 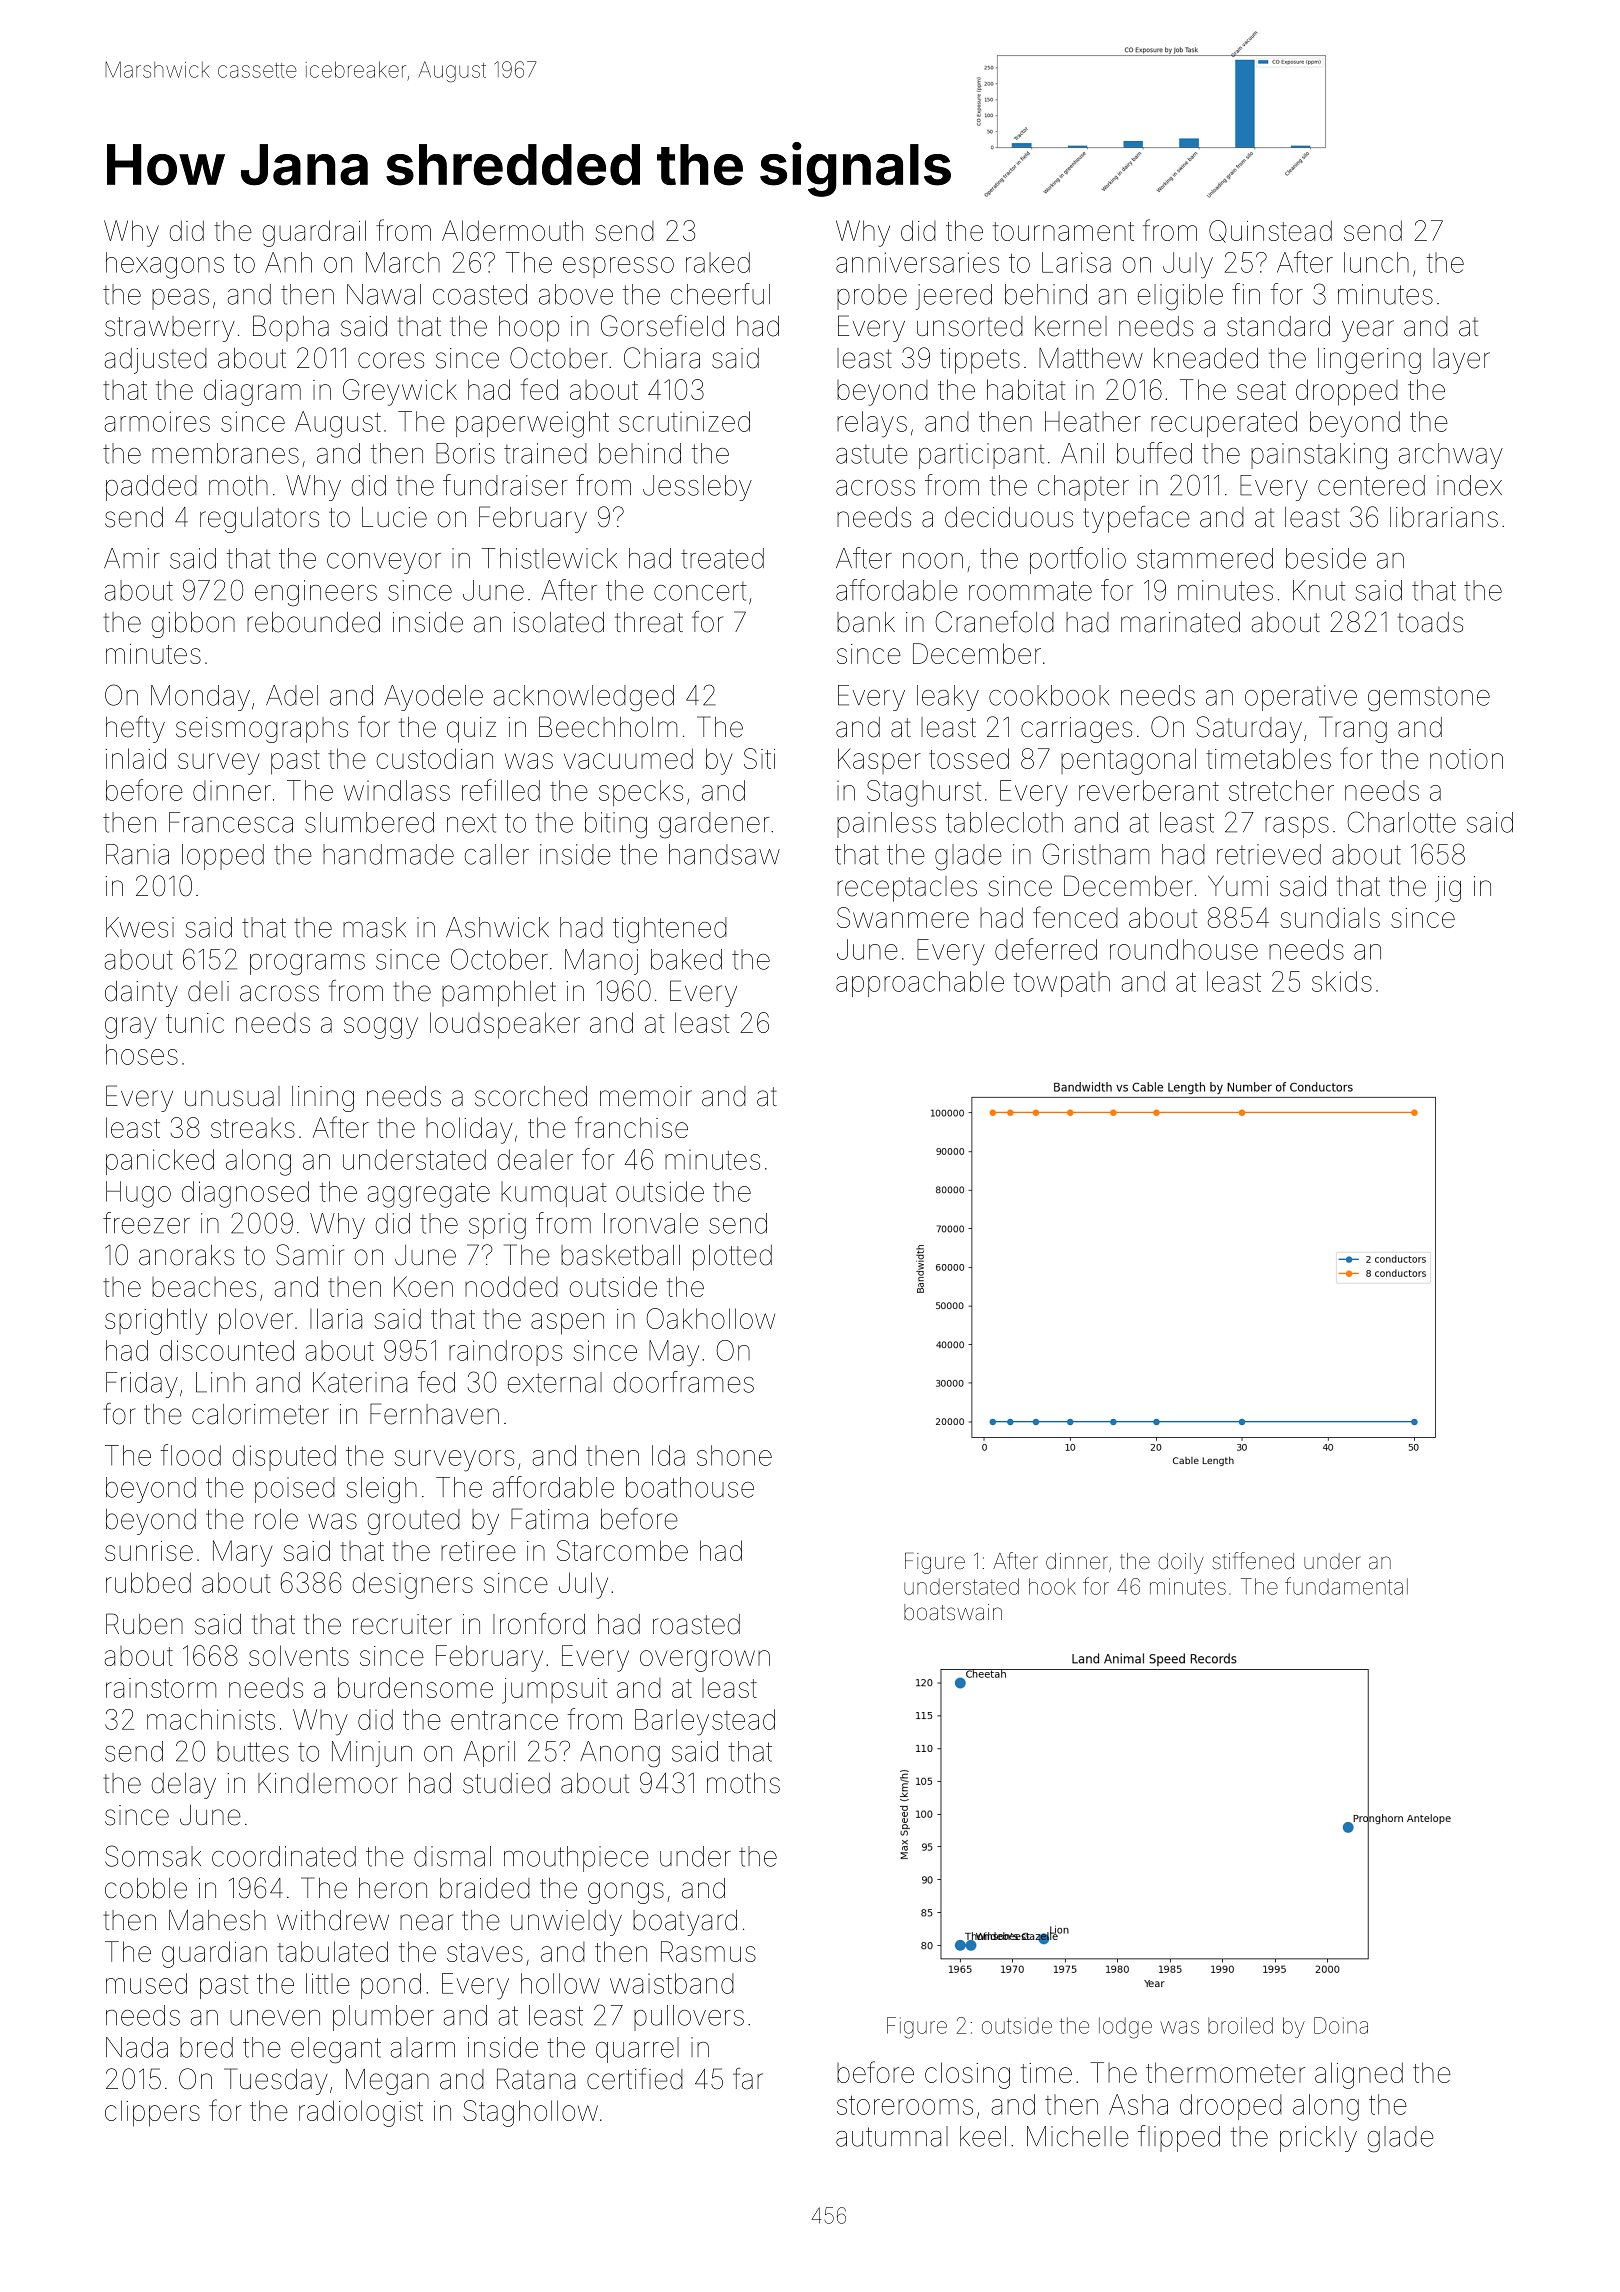 What do you see at coordinates (478, 1551) in the image?
I see `retiree` at bounding box center [478, 1551].
